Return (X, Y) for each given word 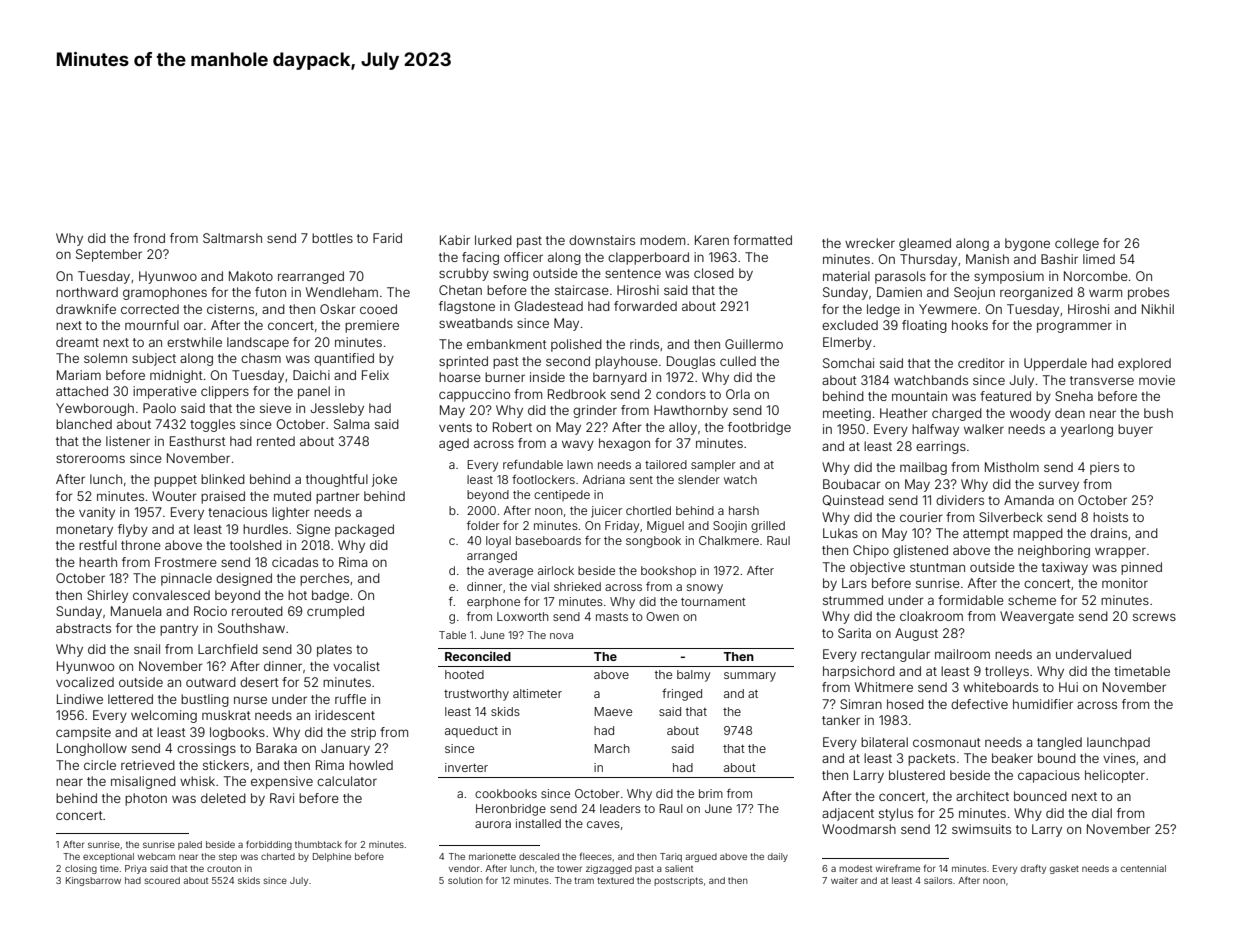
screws (1154, 617)
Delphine (332, 857)
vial (540, 586)
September (109, 255)
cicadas (295, 562)
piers (1104, 468)
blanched (84, 424)
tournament (713, 602)
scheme (1032, 600)
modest (855, 868)
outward (211, 682)
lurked (493, 240)
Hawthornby (691, 411)
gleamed (925, 244)
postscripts (678, 881)
